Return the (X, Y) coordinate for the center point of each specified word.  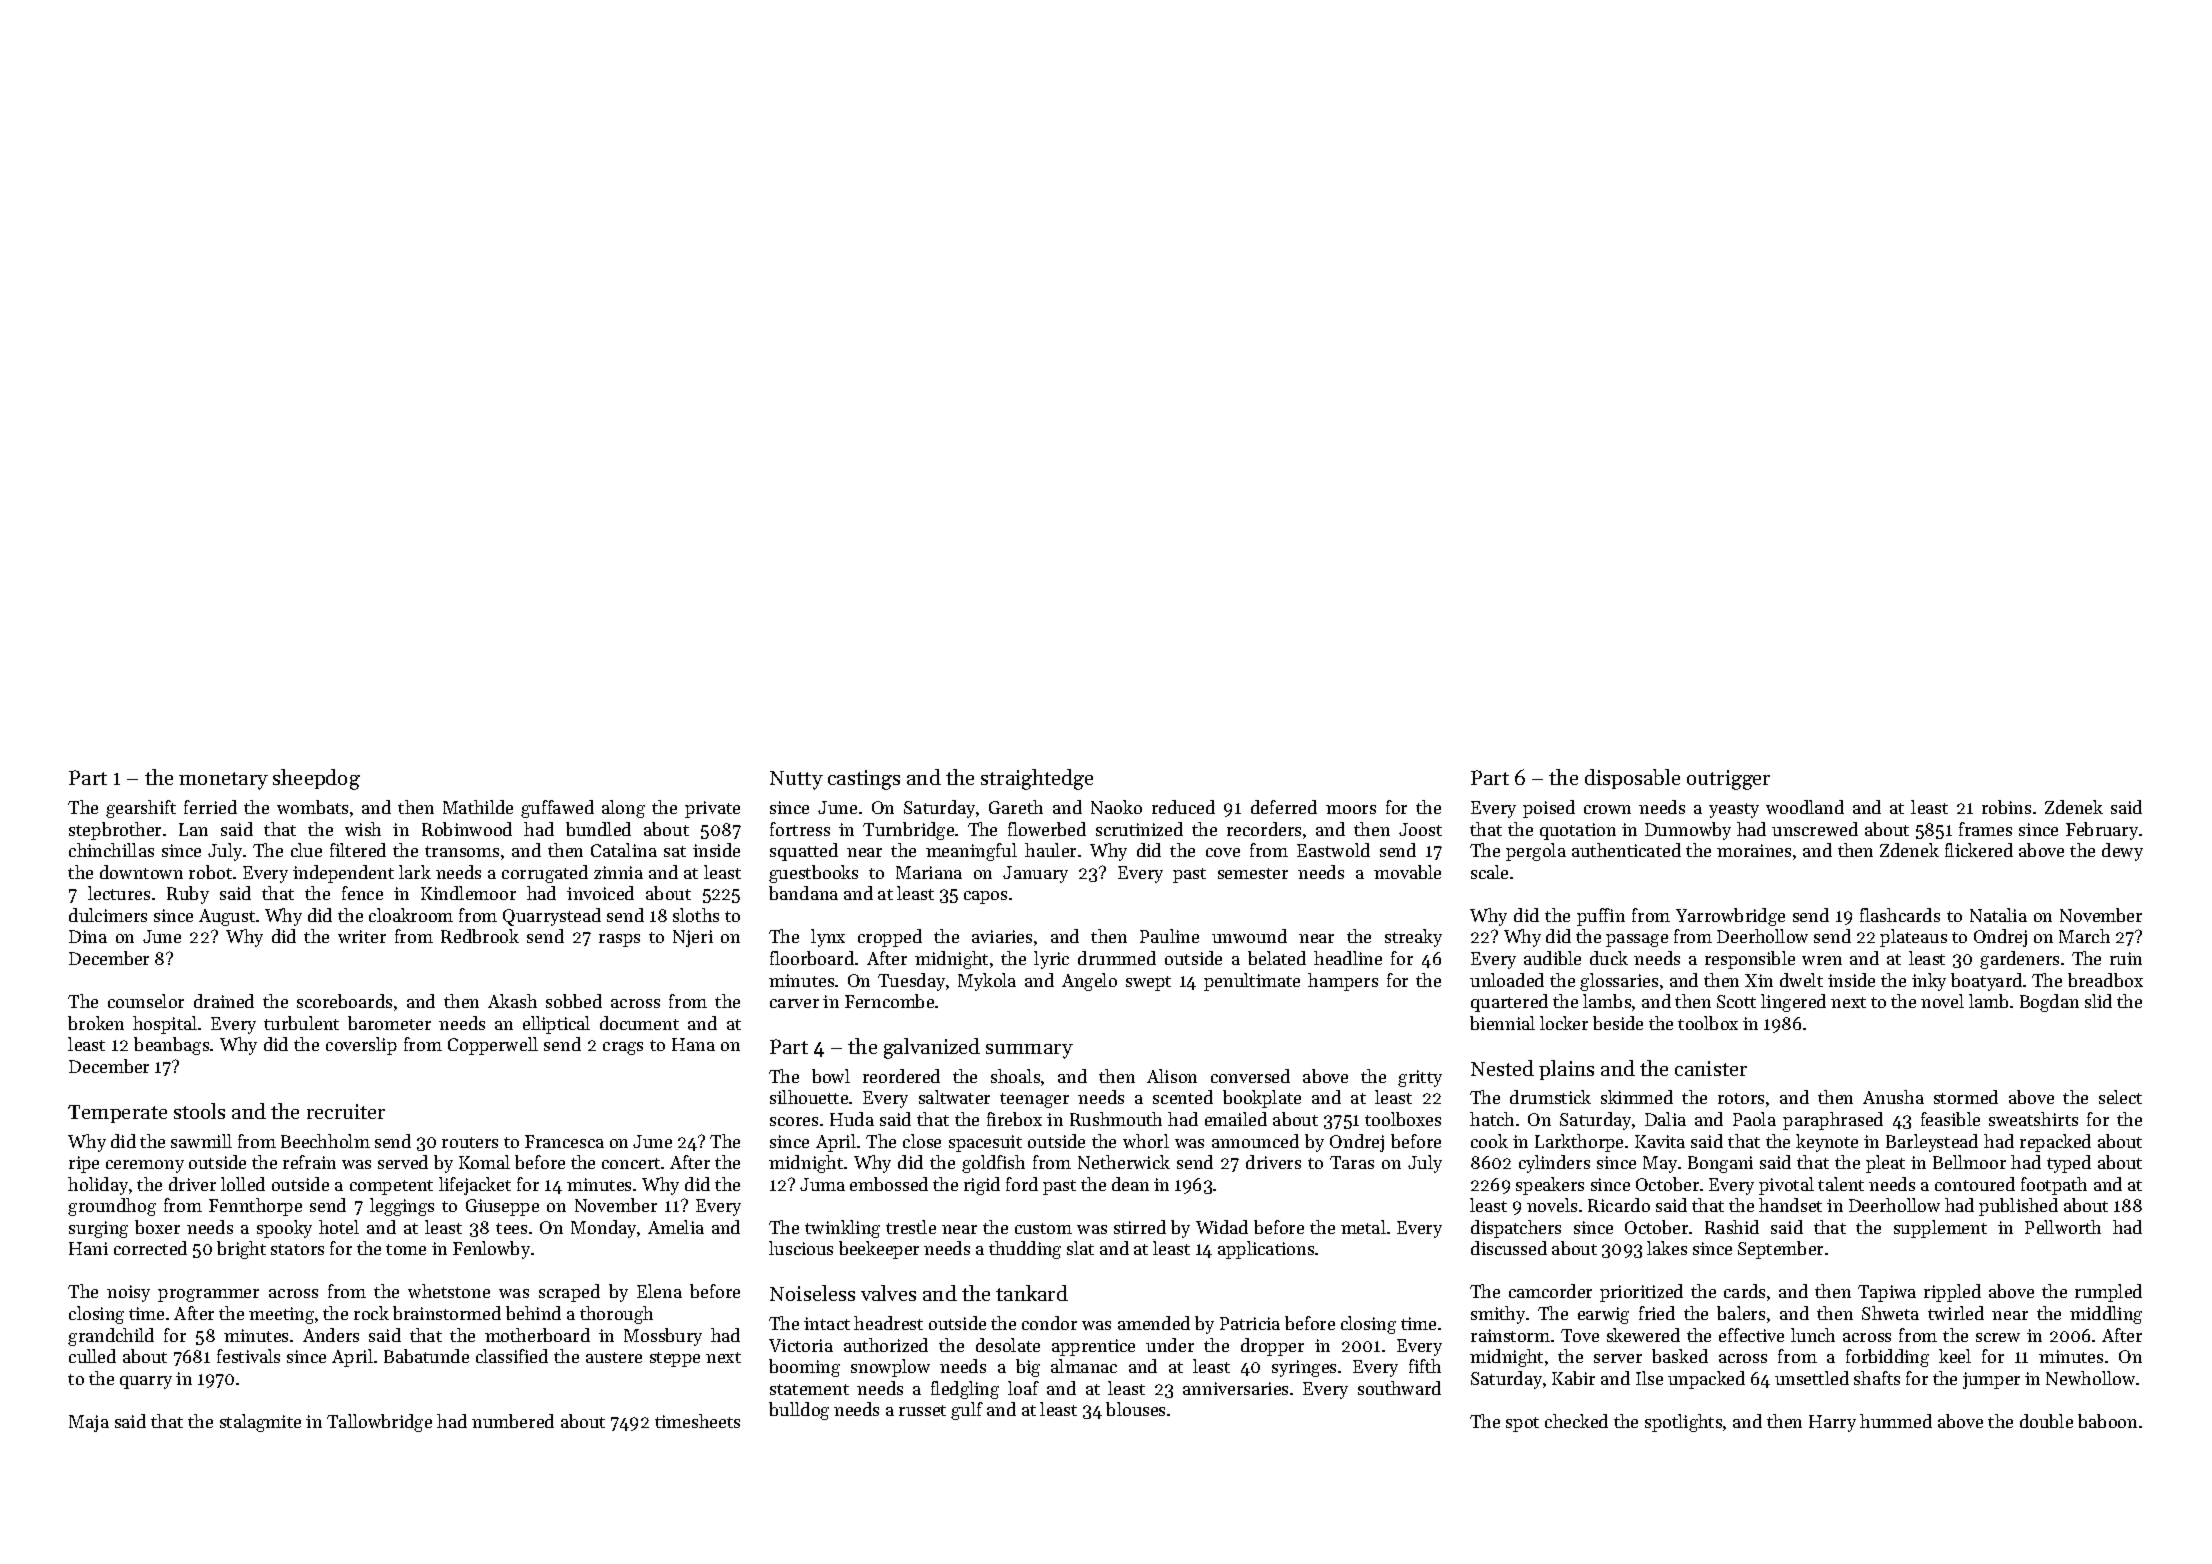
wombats (312, 807)
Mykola (987, 982)
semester (1253, 873)
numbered (513, 1421)
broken (96, 1023)
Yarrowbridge (1730, 917)
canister (1711, 1068)
